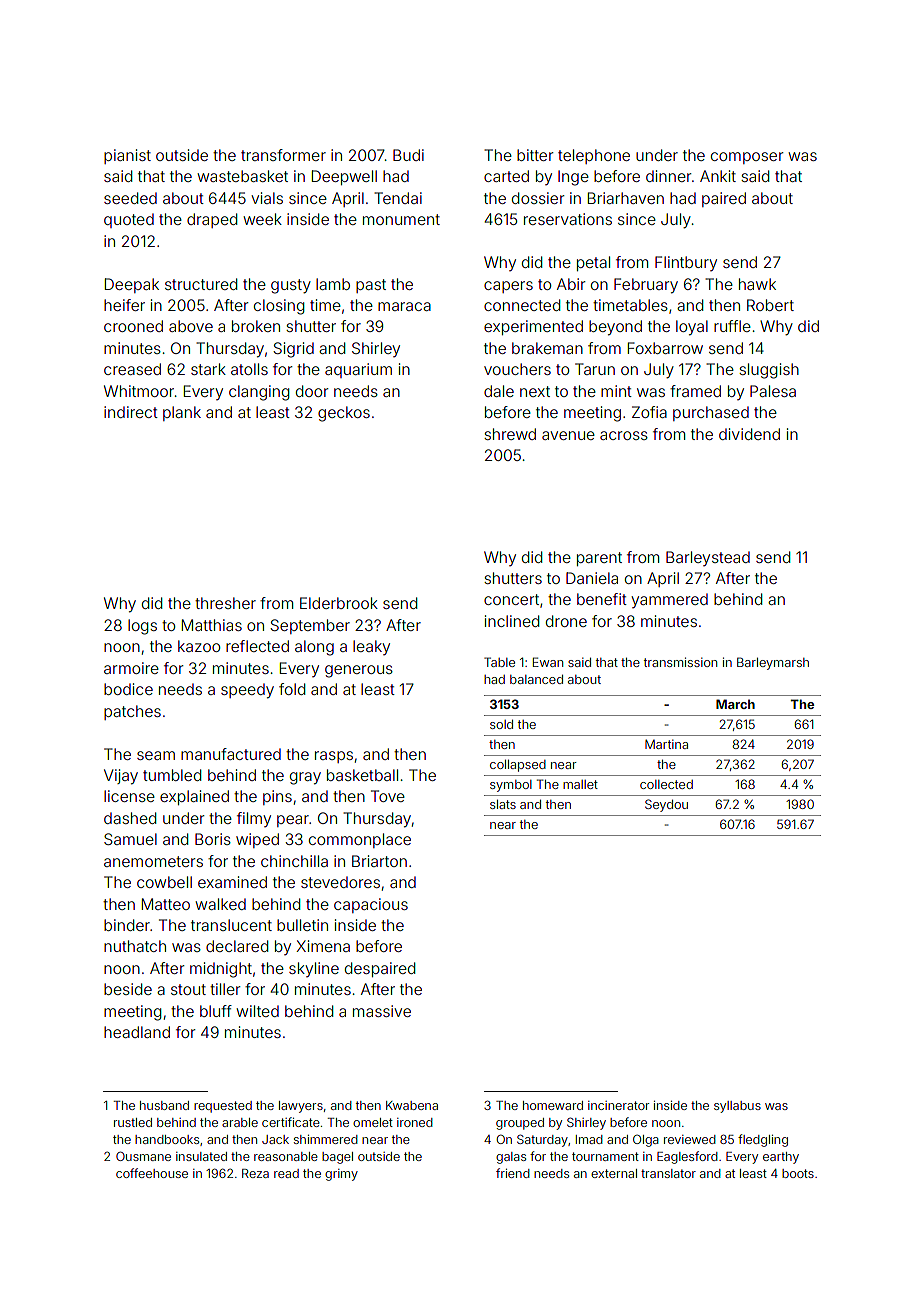 This page has width=924, height=1314. I want to click on collected, so click(666, 784).
